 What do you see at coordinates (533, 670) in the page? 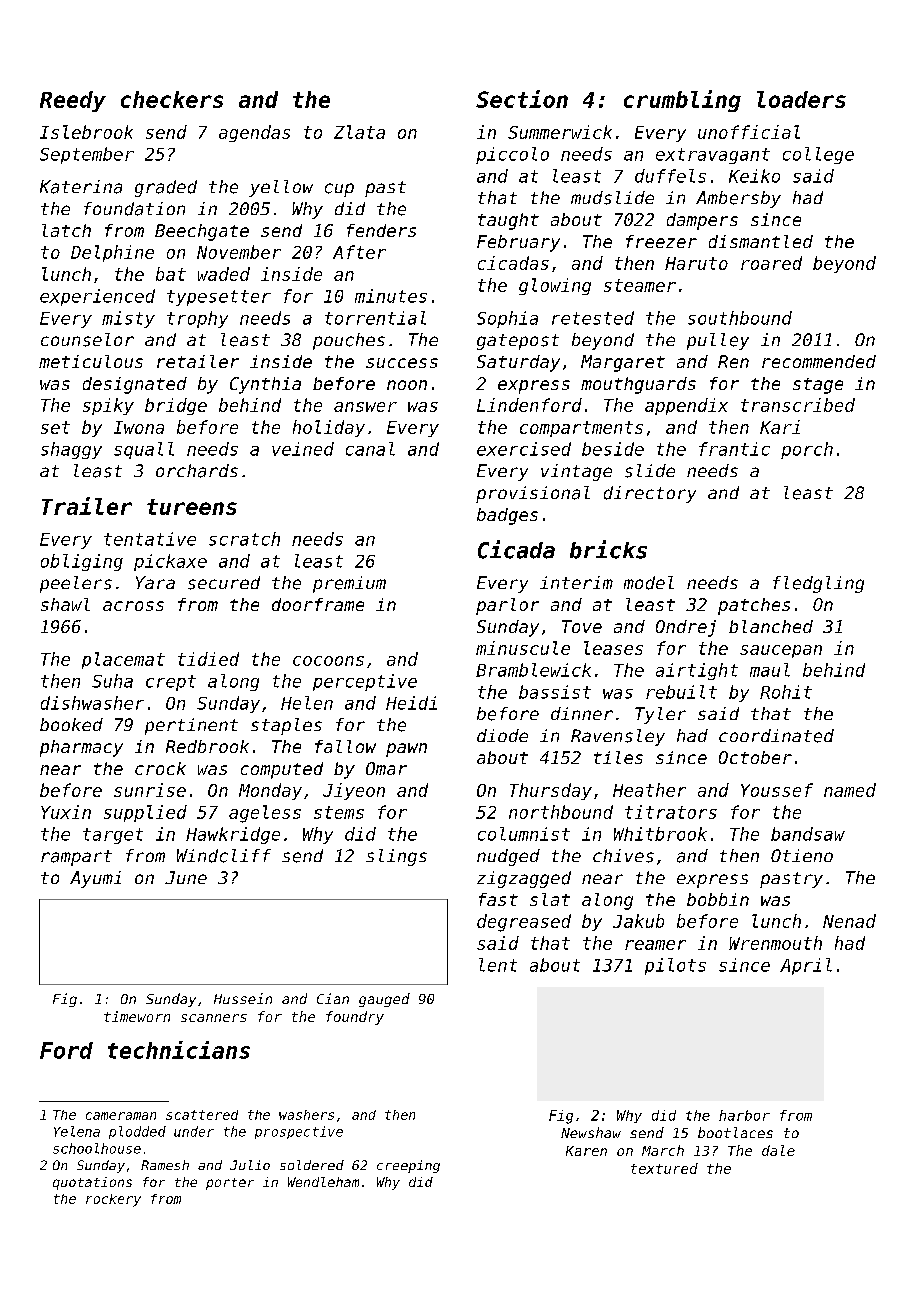
I see `Bramblewick` at bounding box center [533, 670].
